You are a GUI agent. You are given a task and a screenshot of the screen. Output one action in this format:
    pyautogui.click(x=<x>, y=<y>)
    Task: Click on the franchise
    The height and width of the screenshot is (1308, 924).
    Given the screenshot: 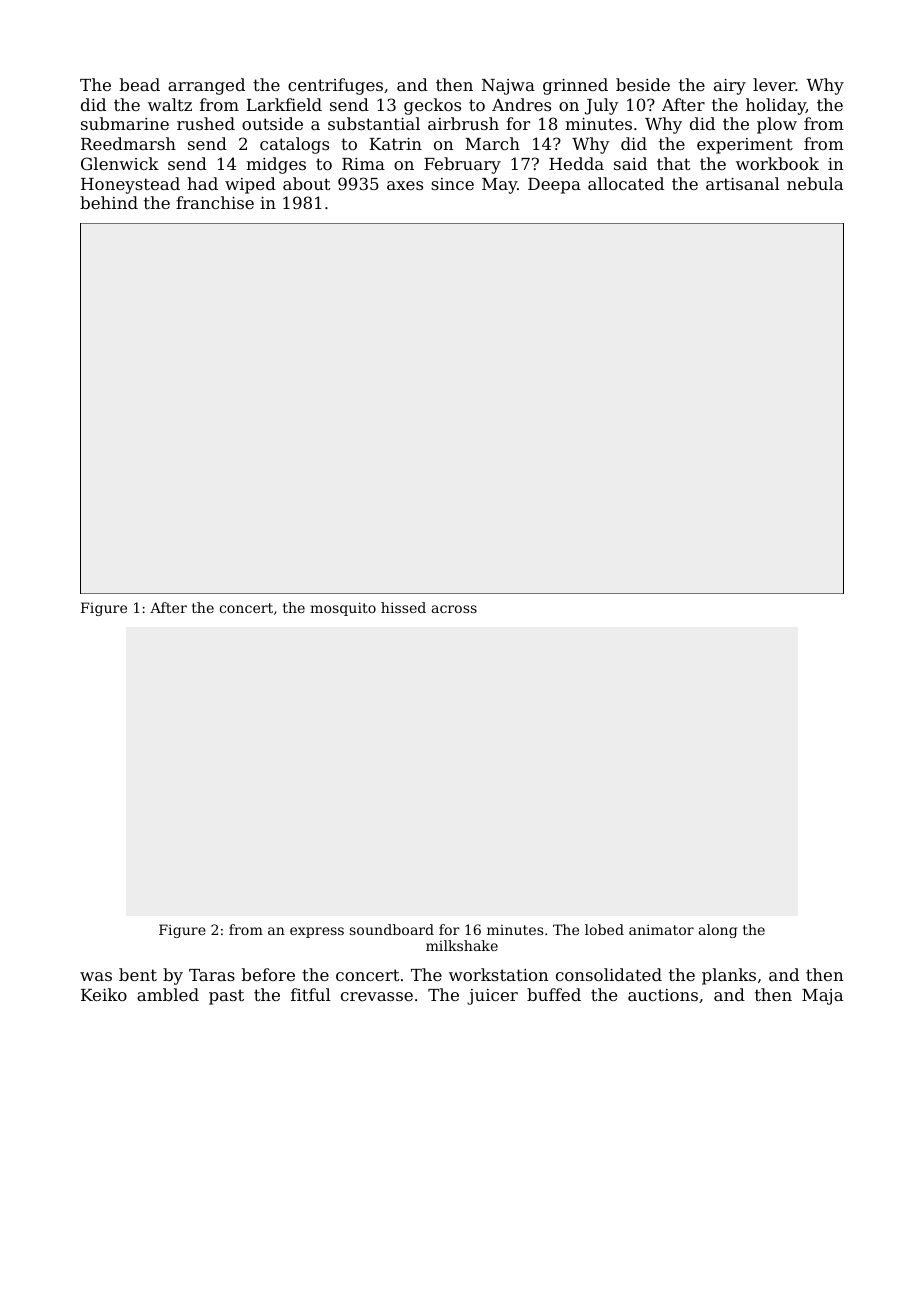 What is the action you would take?
    pyautogui.click(x=215, y=202)
